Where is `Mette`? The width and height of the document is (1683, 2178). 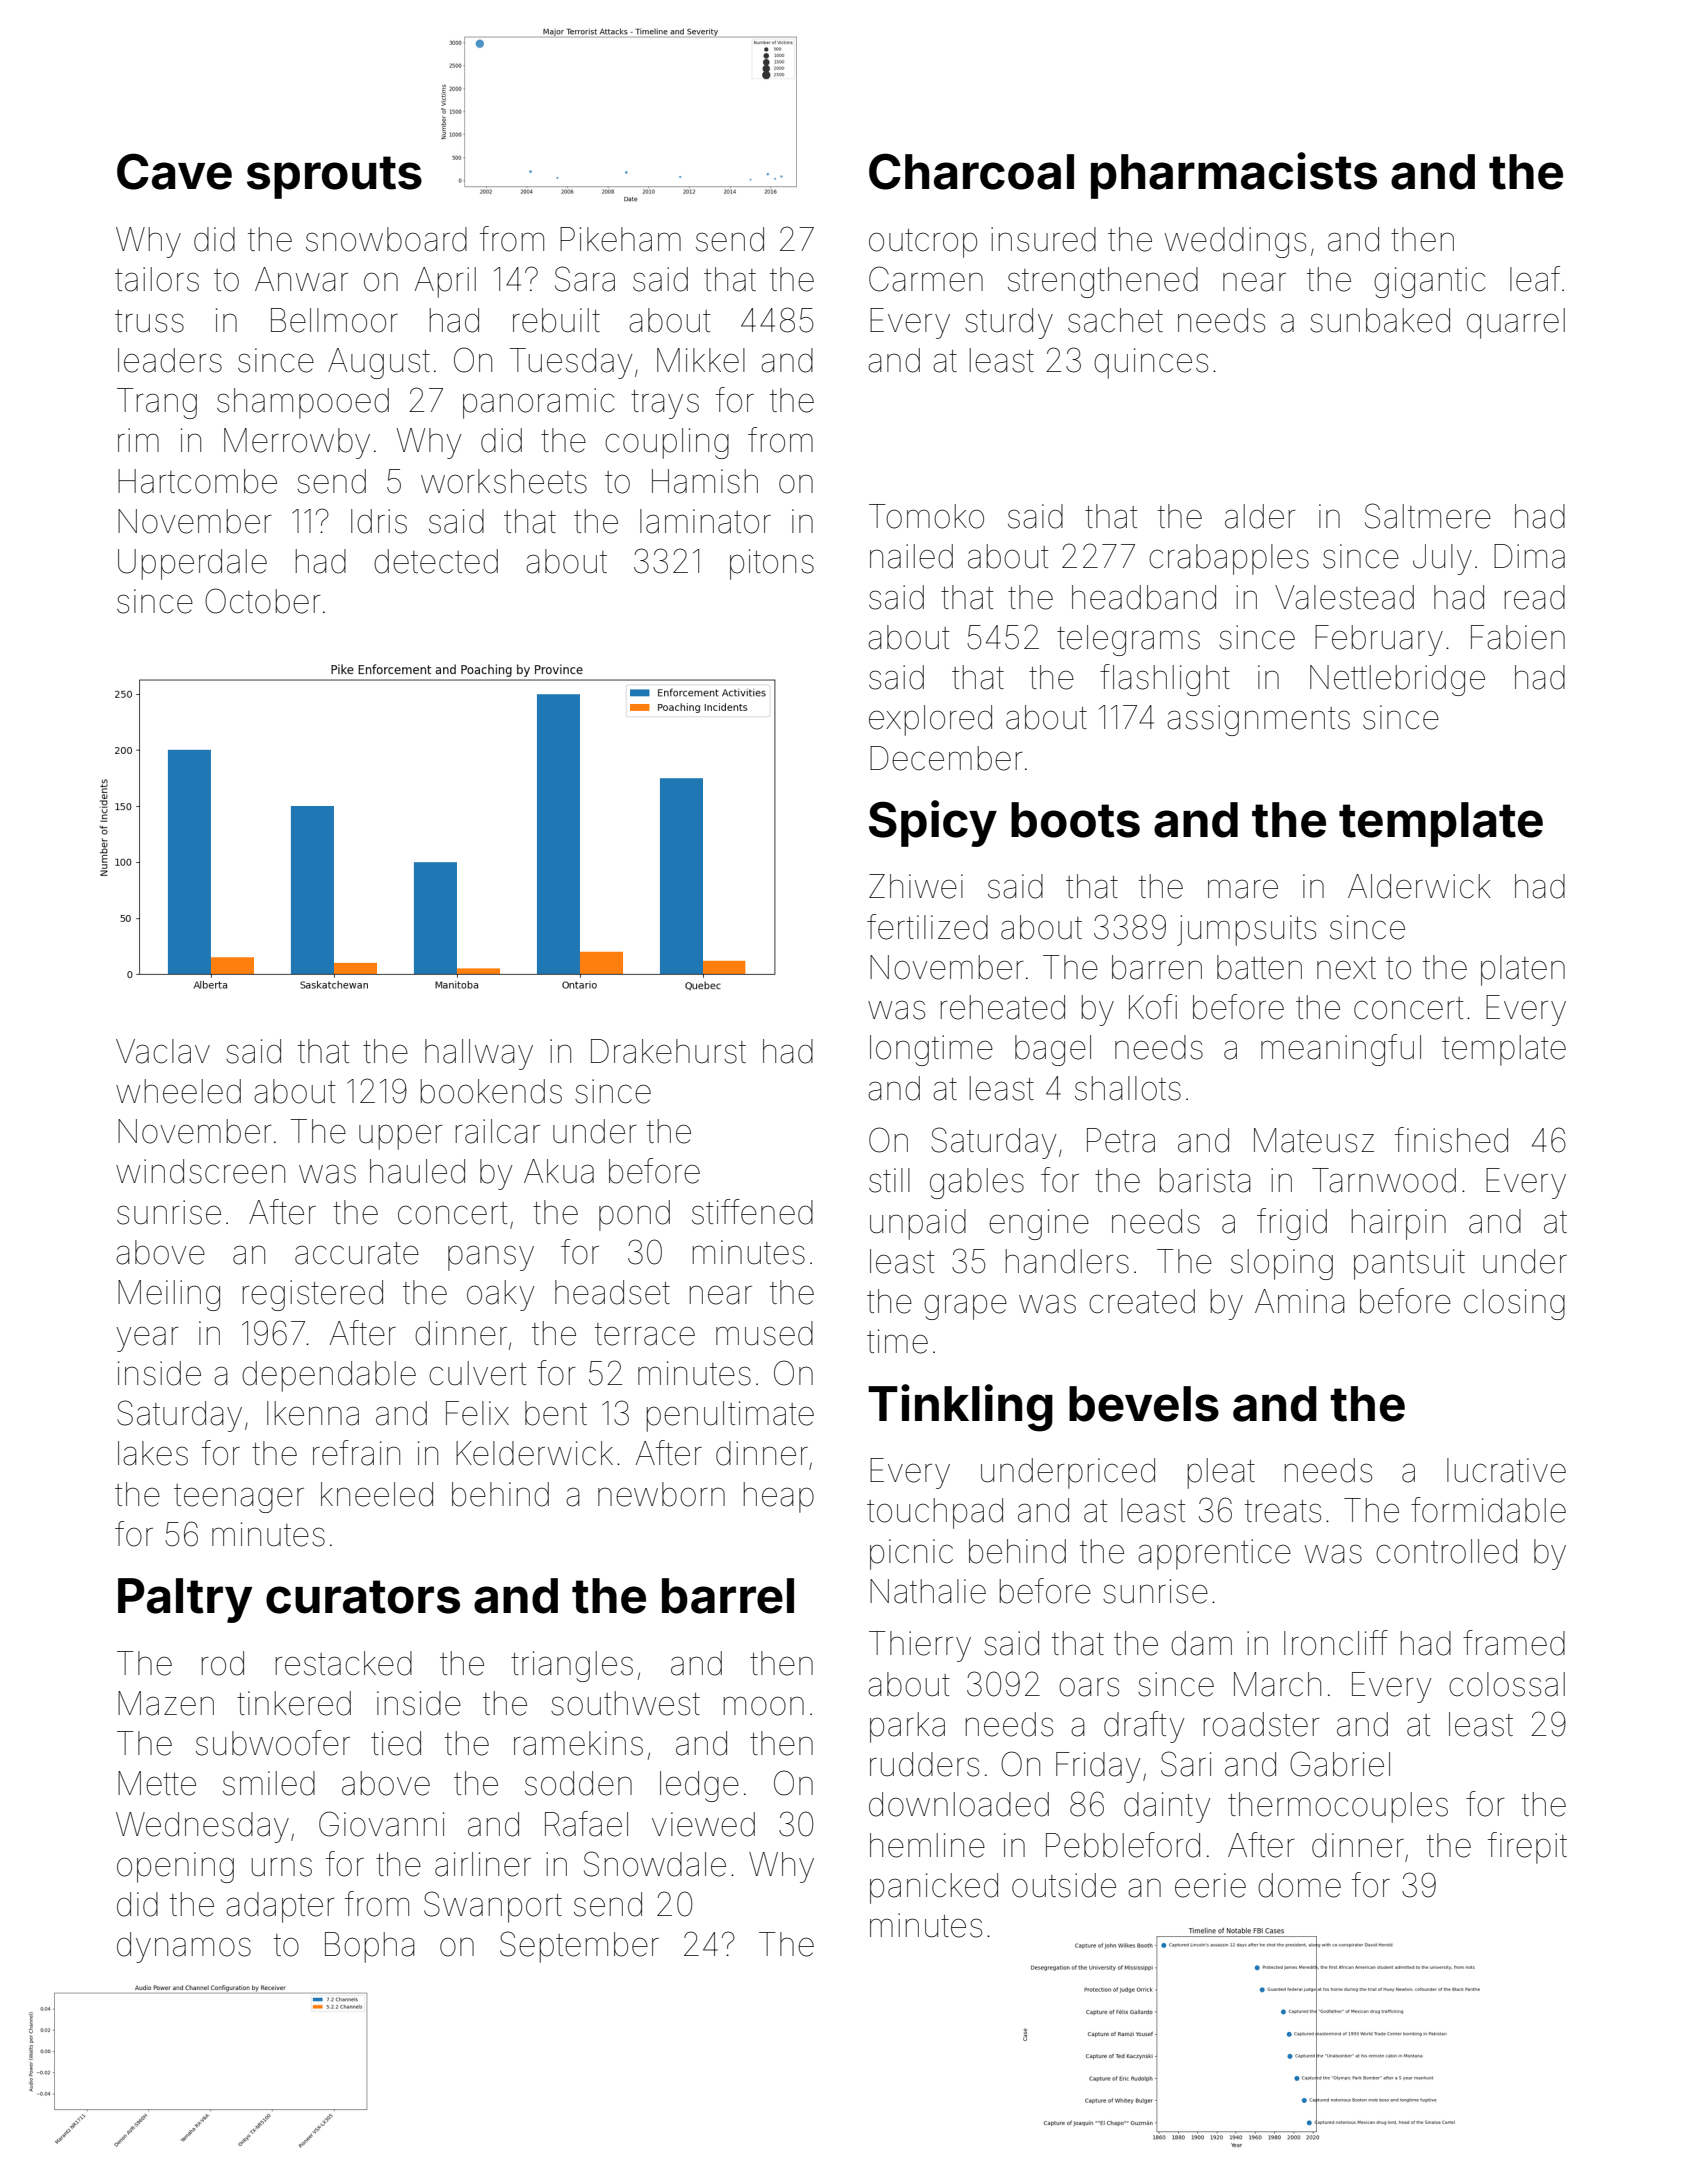
Mette is located at coordinates (157, 1783).
